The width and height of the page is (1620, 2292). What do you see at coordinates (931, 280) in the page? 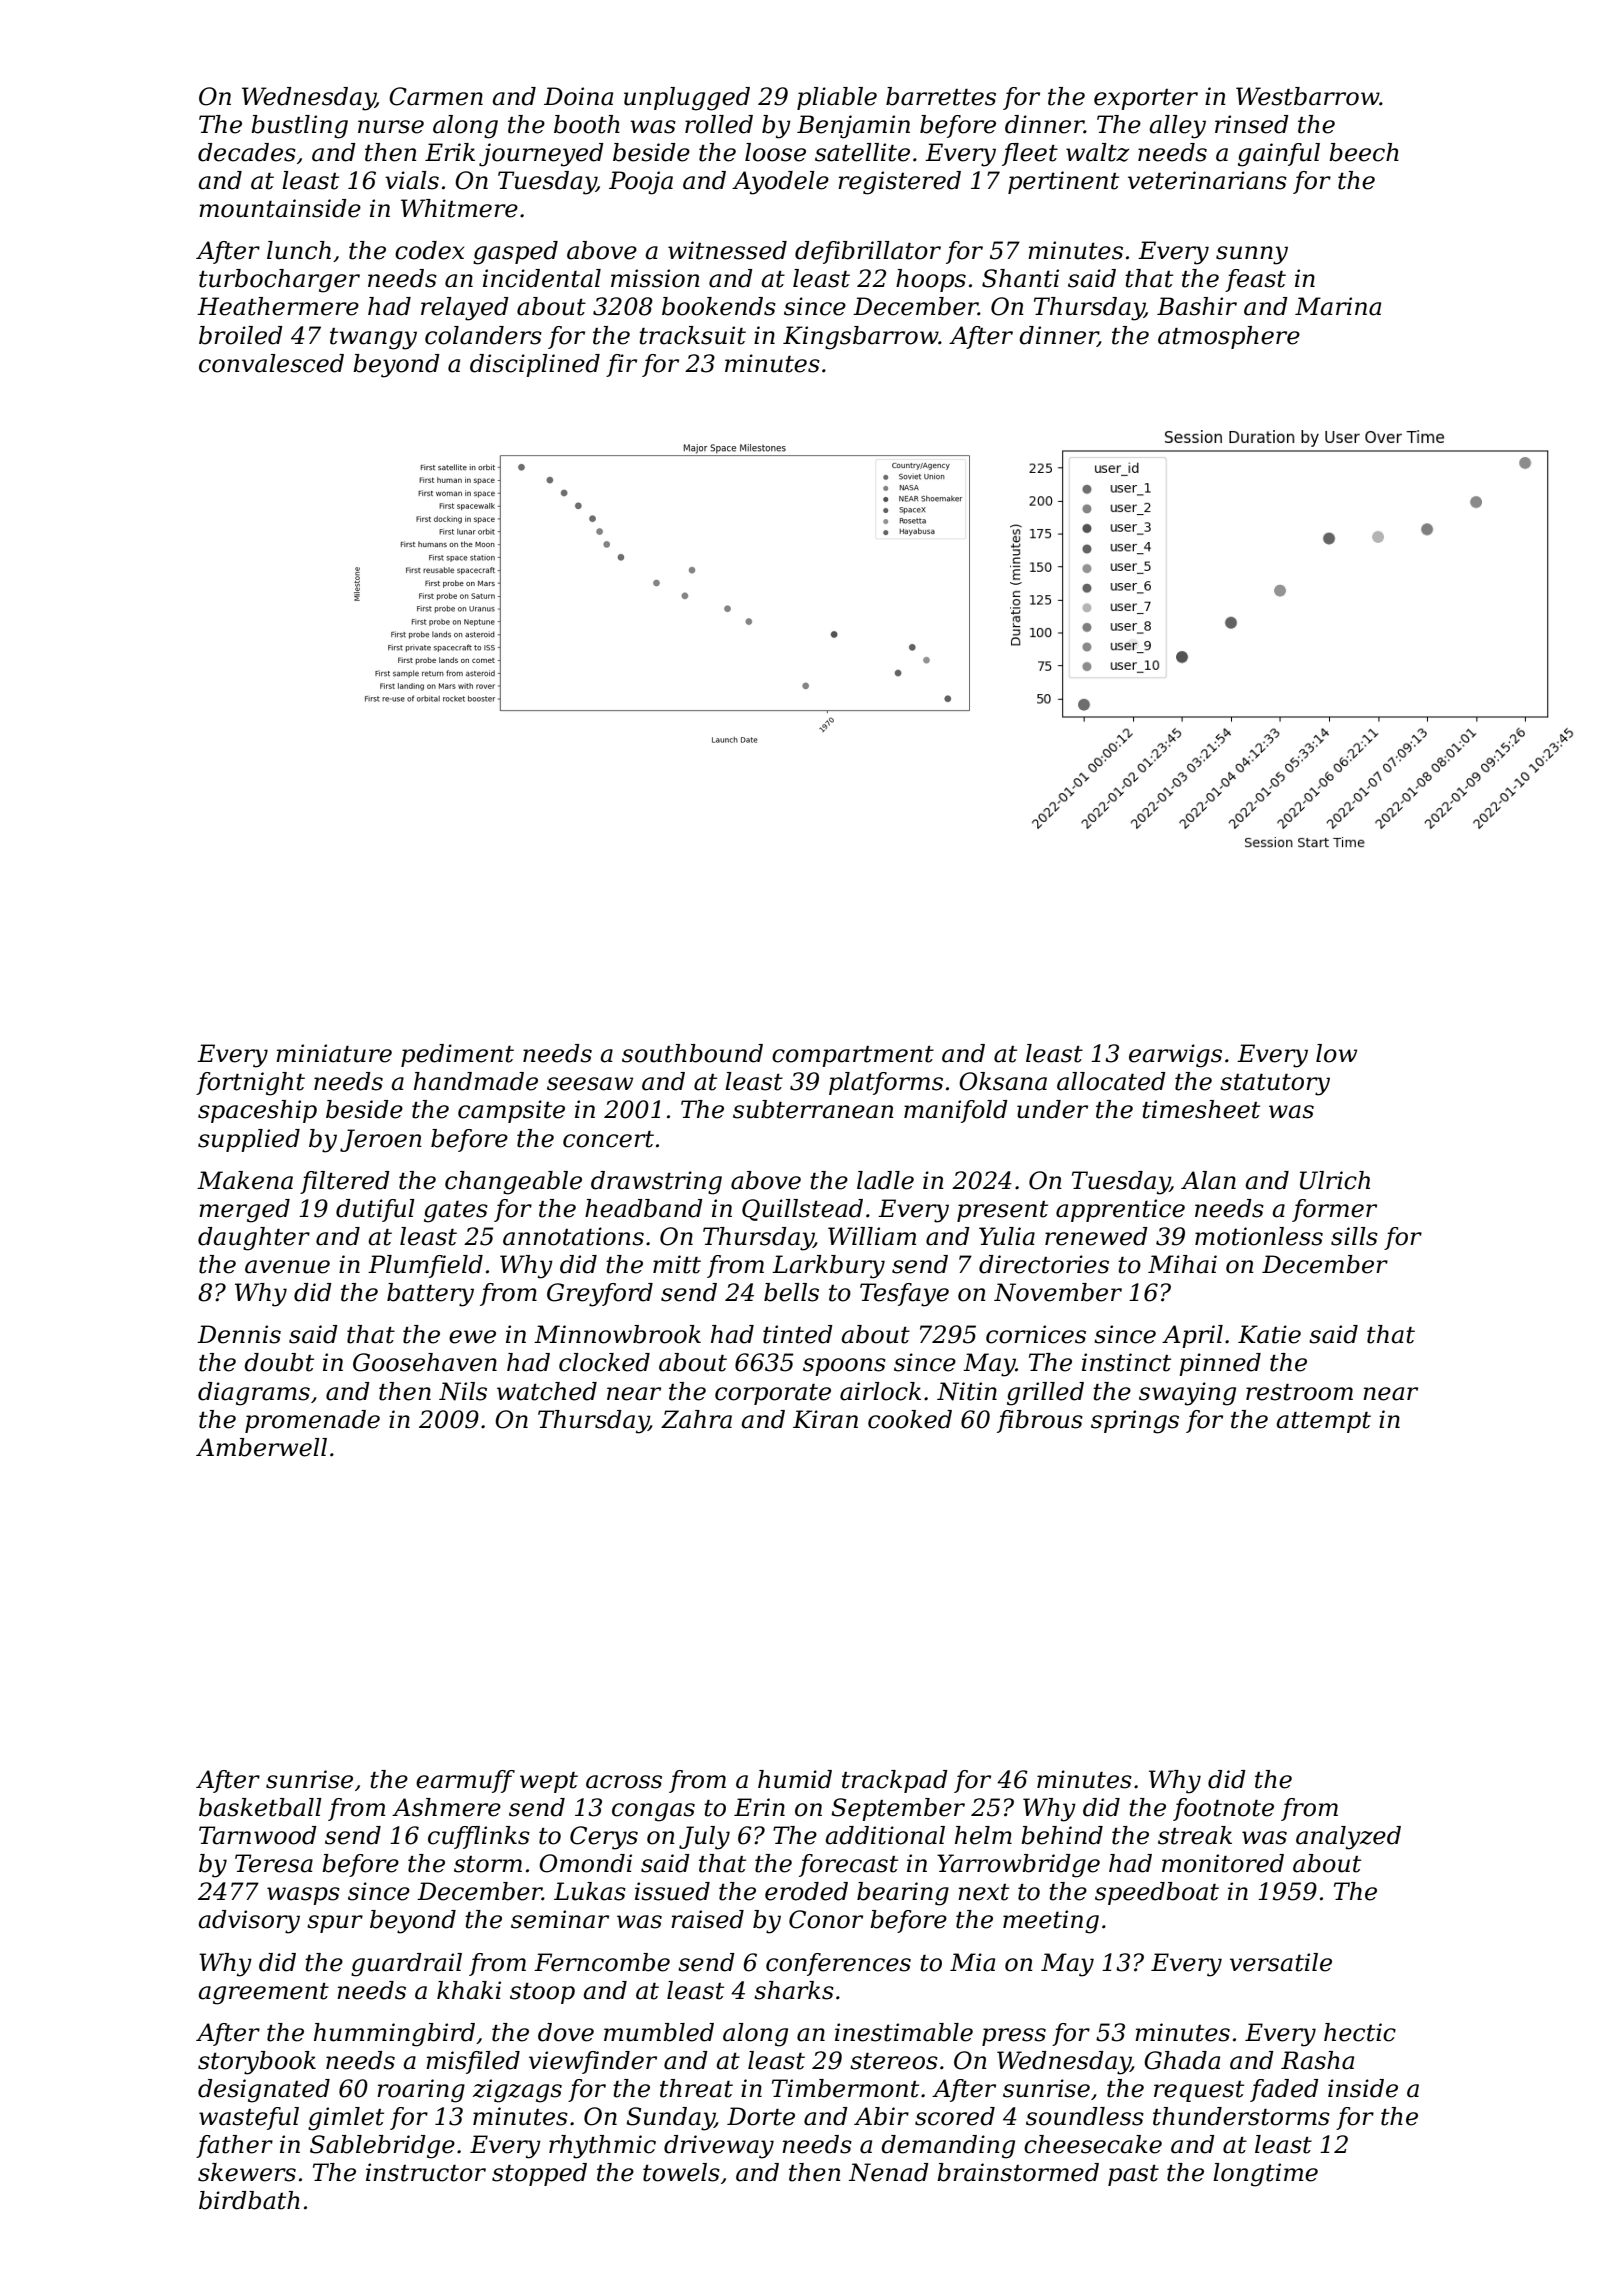
I see `hoops` at bounding box center [931, 280].
